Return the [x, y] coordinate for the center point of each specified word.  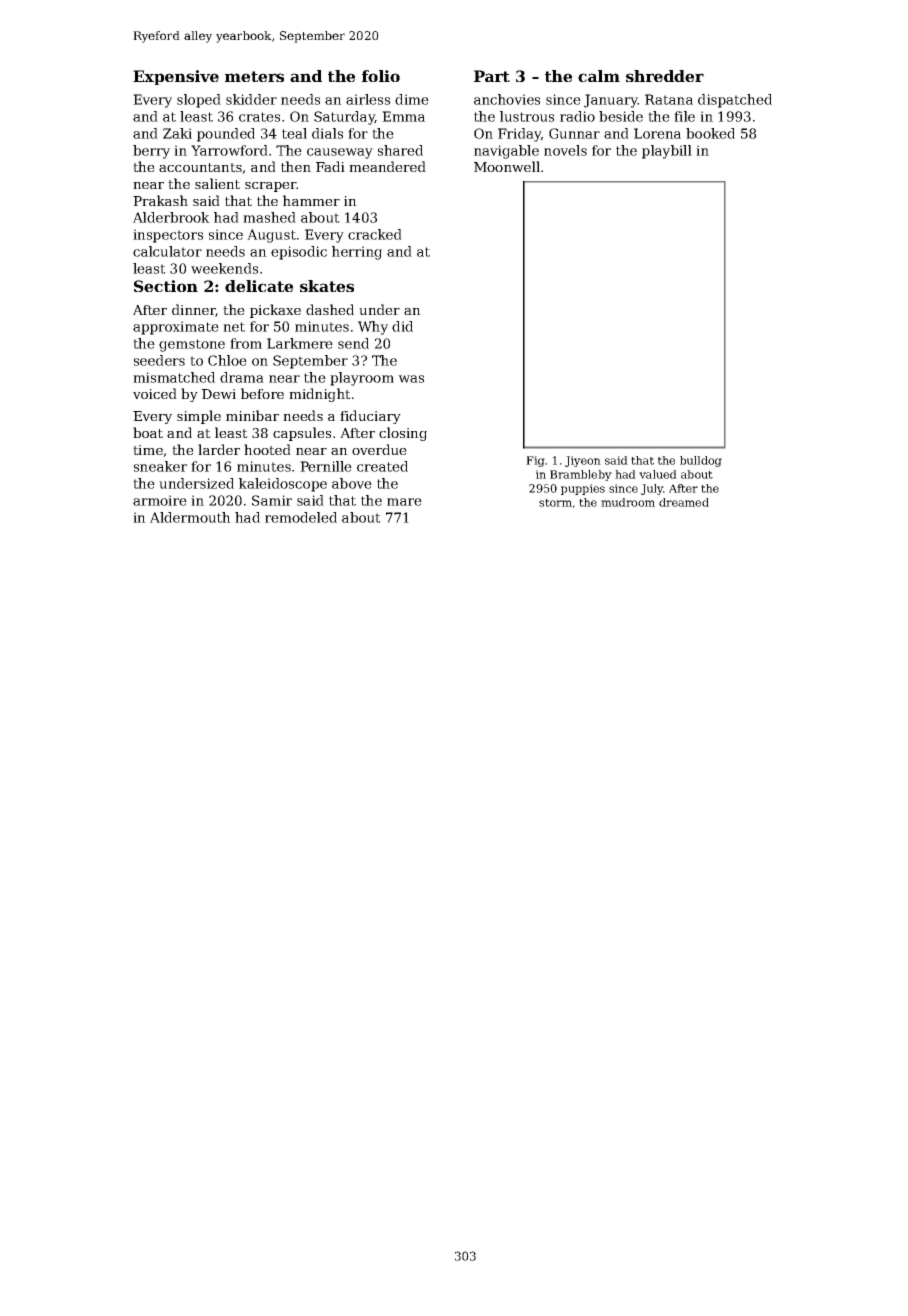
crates [259, 117]
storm [555, 503]
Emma [403, 116]
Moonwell [507, 166]
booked [710, 133]
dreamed [684, 502]
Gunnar [574, 133]
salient [217, 183]
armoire [160, 500]
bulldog [701, 461]
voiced [155, 393]
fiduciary [370, 417]
